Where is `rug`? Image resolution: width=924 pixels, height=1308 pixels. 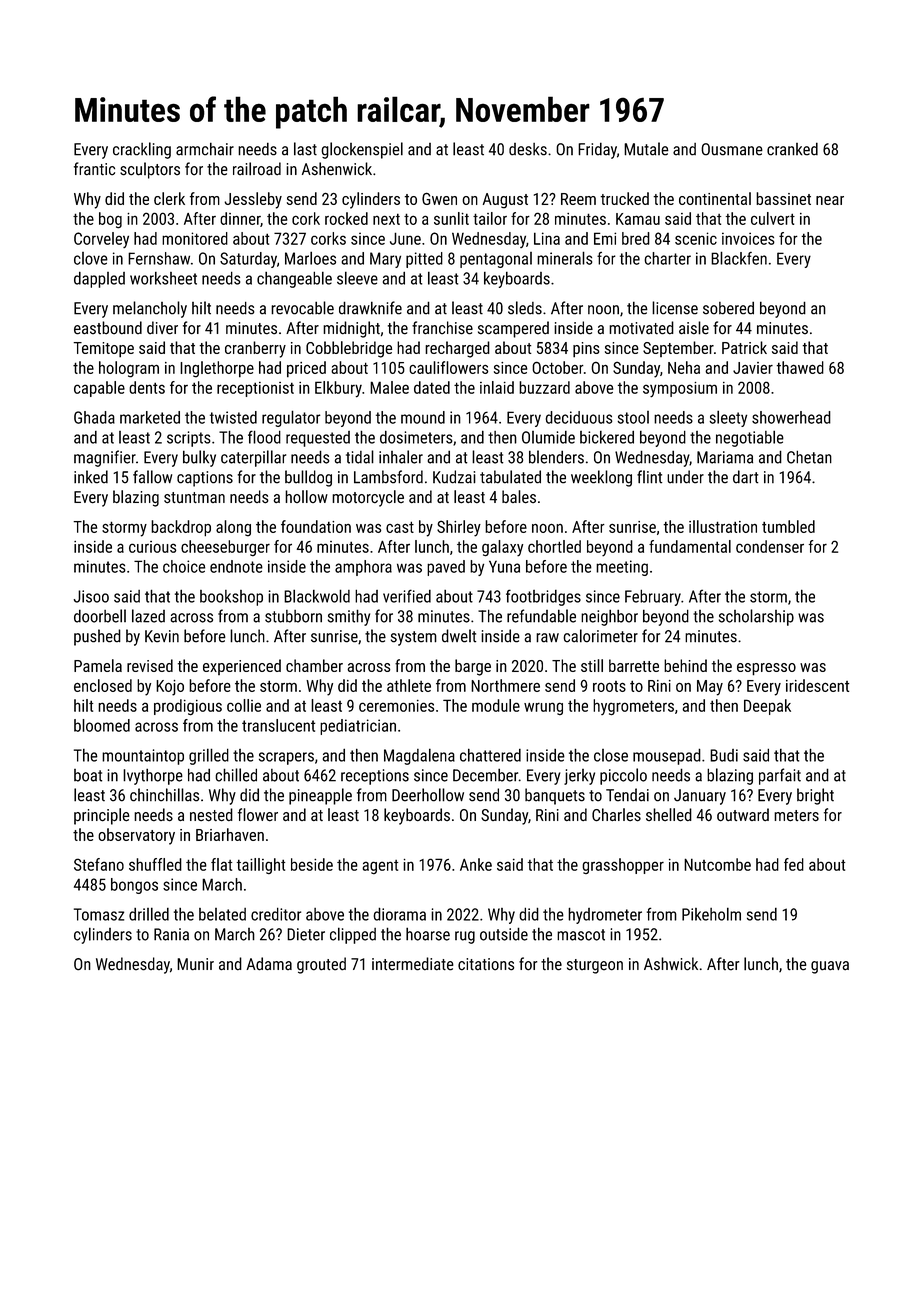 rug is located at coordinates (465, 937).
